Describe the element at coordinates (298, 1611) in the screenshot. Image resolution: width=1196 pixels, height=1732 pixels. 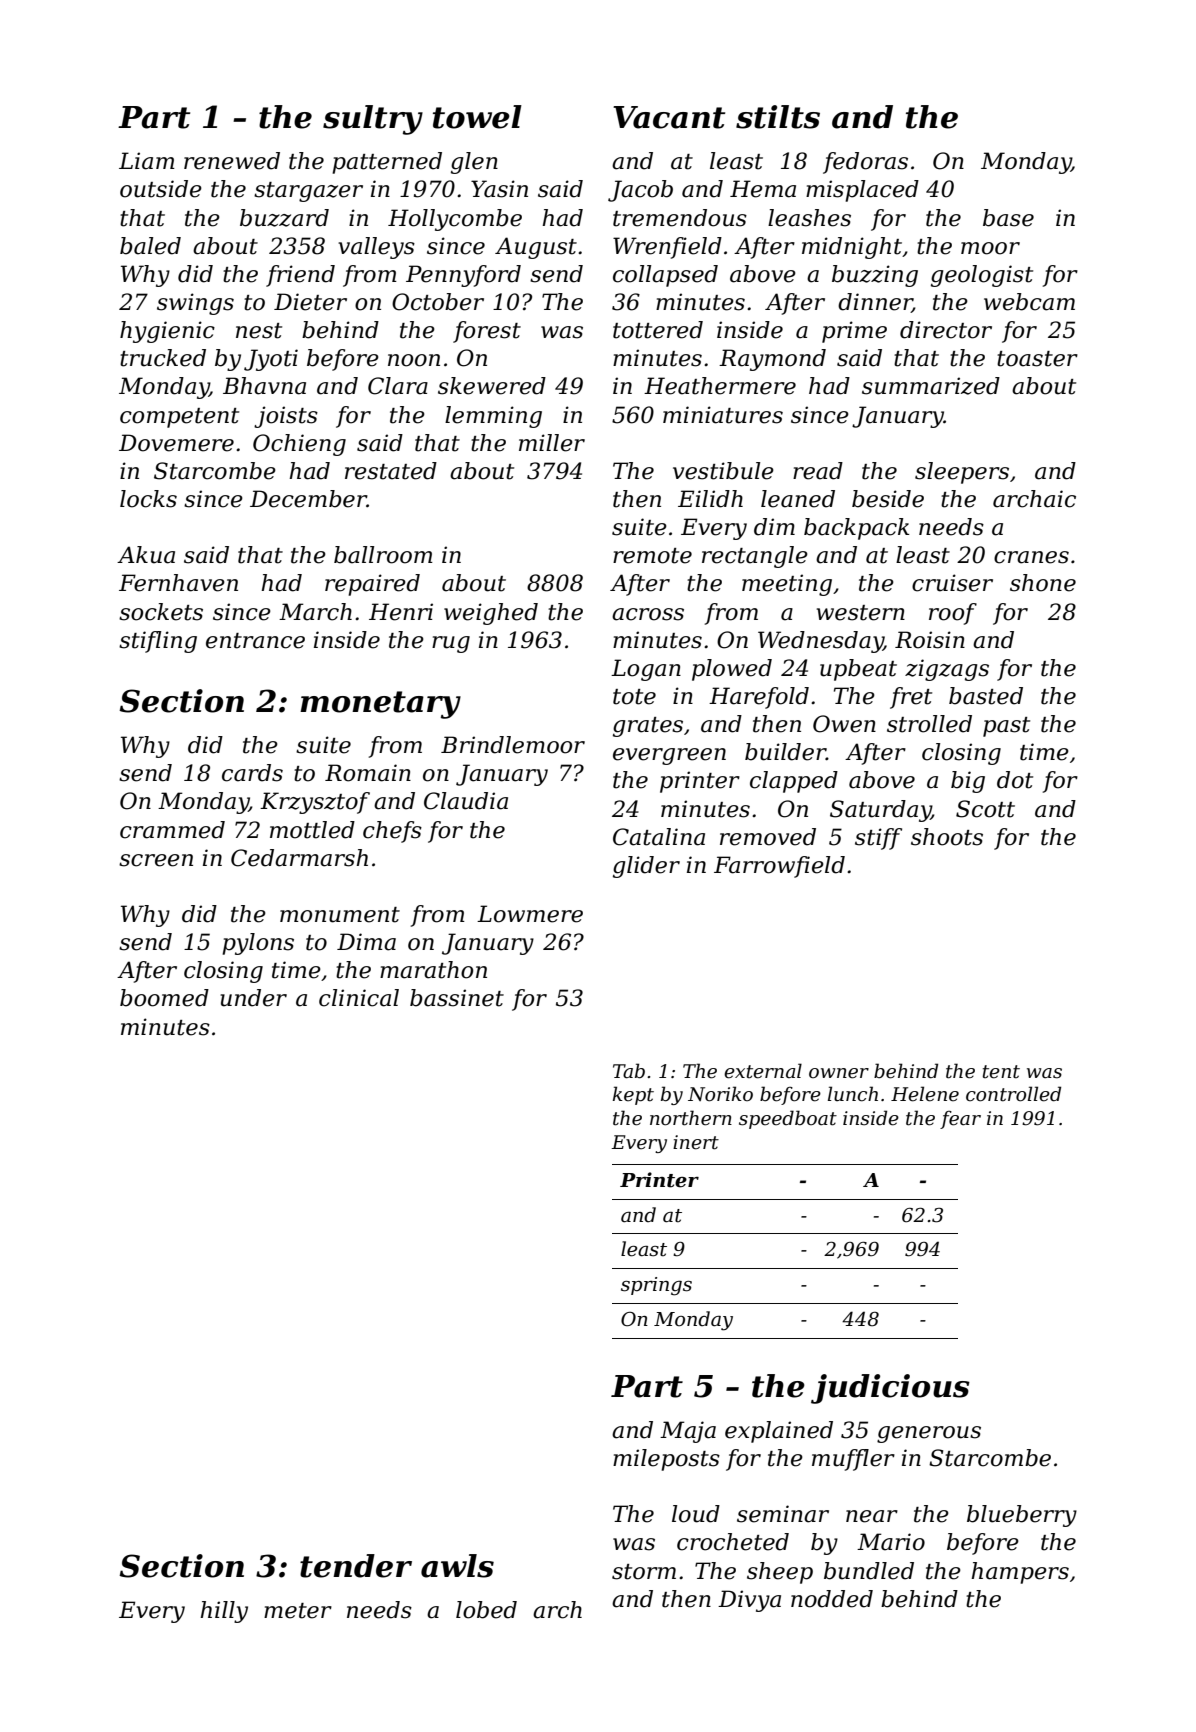
I see `meter` at that location.
